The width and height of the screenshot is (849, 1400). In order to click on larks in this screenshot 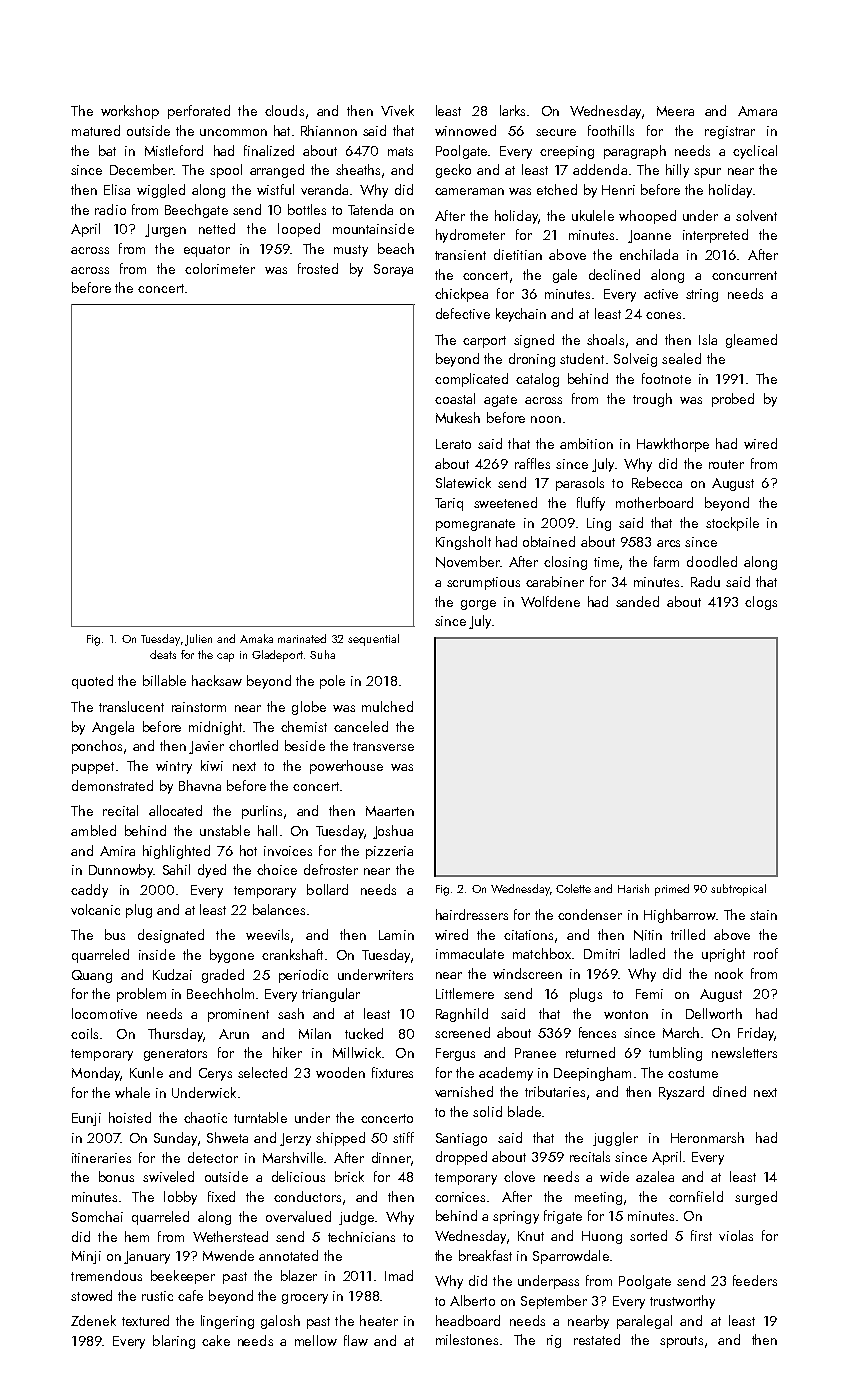, I will do `click(512, 110)`.
